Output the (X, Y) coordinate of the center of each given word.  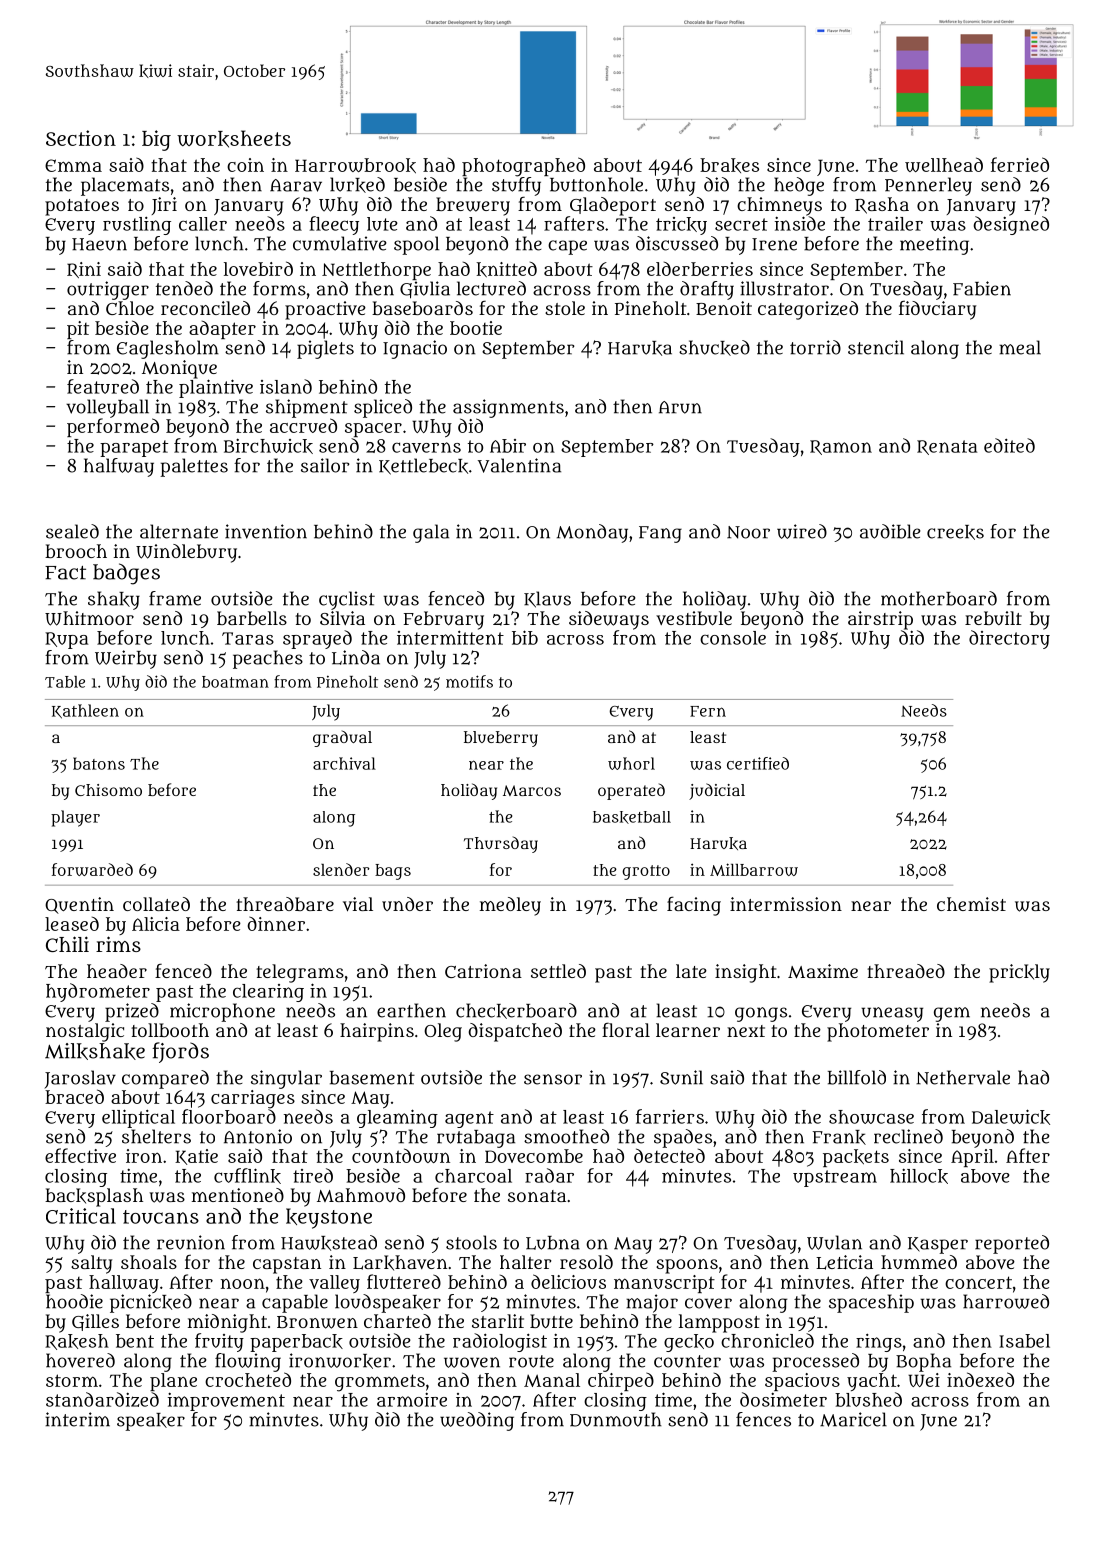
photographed (523, 167)
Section (81, 138)
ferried (1020, 164)
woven (472, 1362)
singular (286, 1079)
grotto (646, 872)
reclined (908, 1136)
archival (344, 763)
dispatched (515, 1032)
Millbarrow (754, 869)
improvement (226, 1402)
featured (103, 386)
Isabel (1024, 1341)
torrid (815, 347)
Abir (508, 446)
